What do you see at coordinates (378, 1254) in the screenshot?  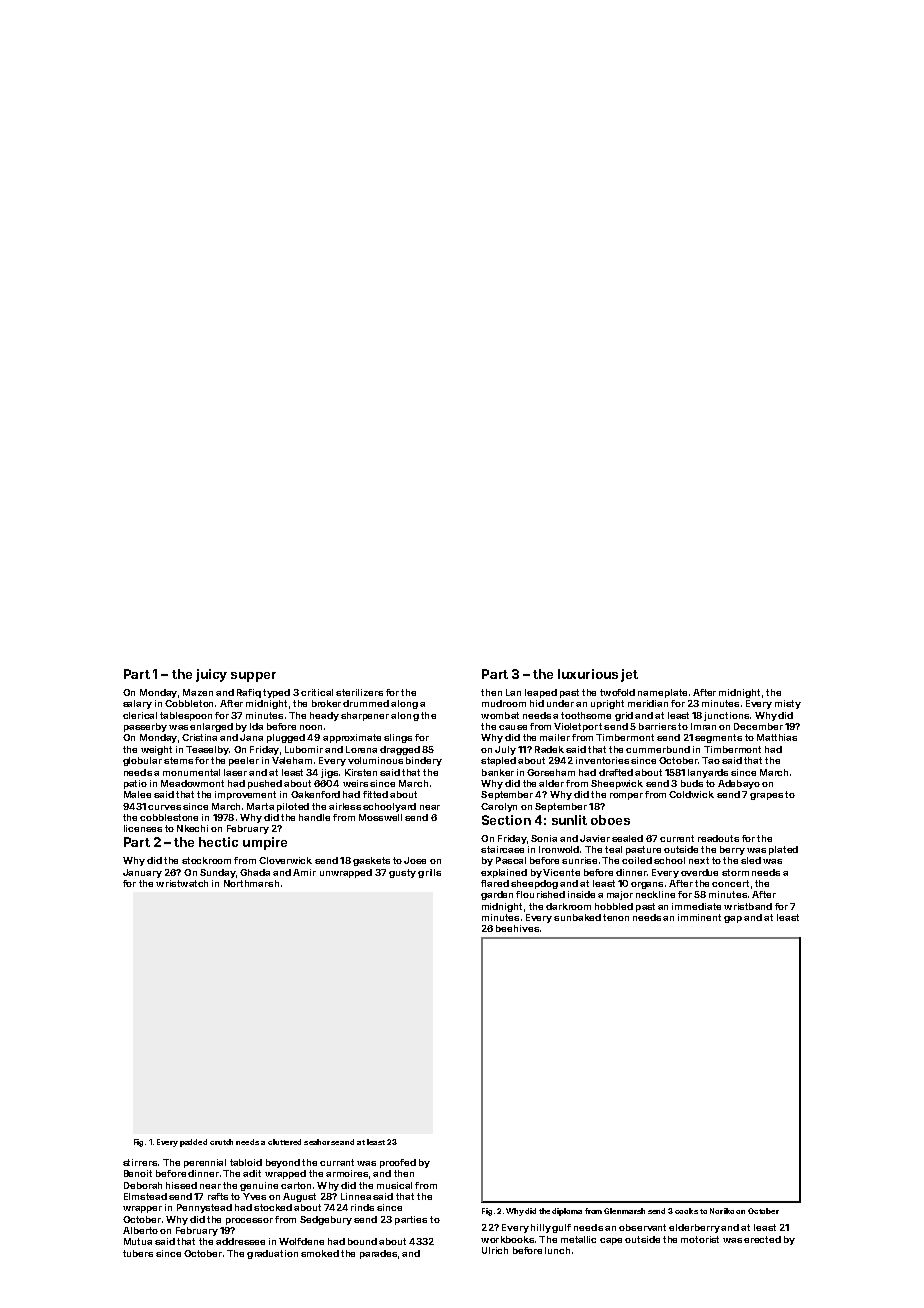 I see `parades` at bounding box center [378, 1254].
